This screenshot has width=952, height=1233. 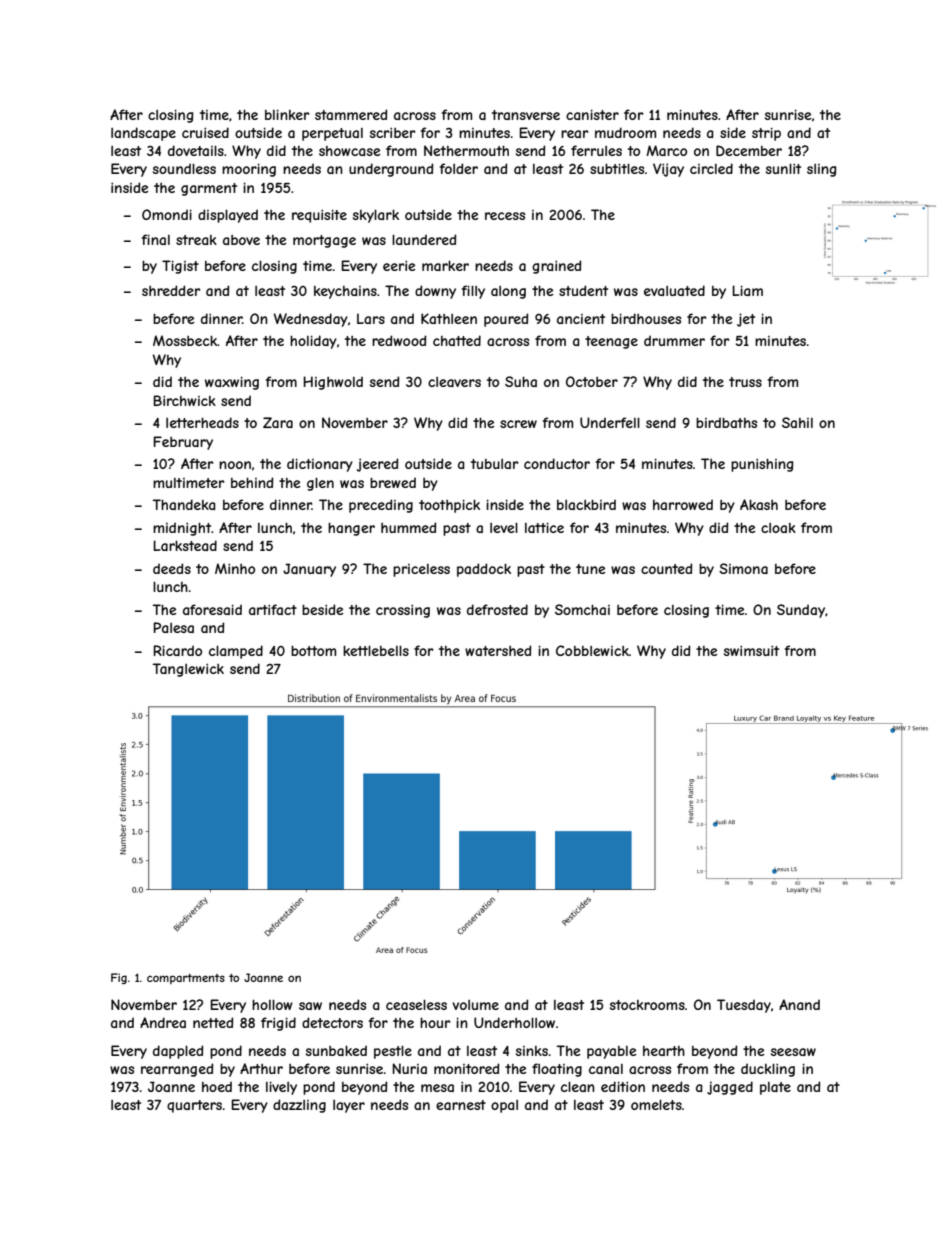 What do you see at coordinates (592, 114) in the screenshot?
I see `canister` at bounding box center [592, 114].
